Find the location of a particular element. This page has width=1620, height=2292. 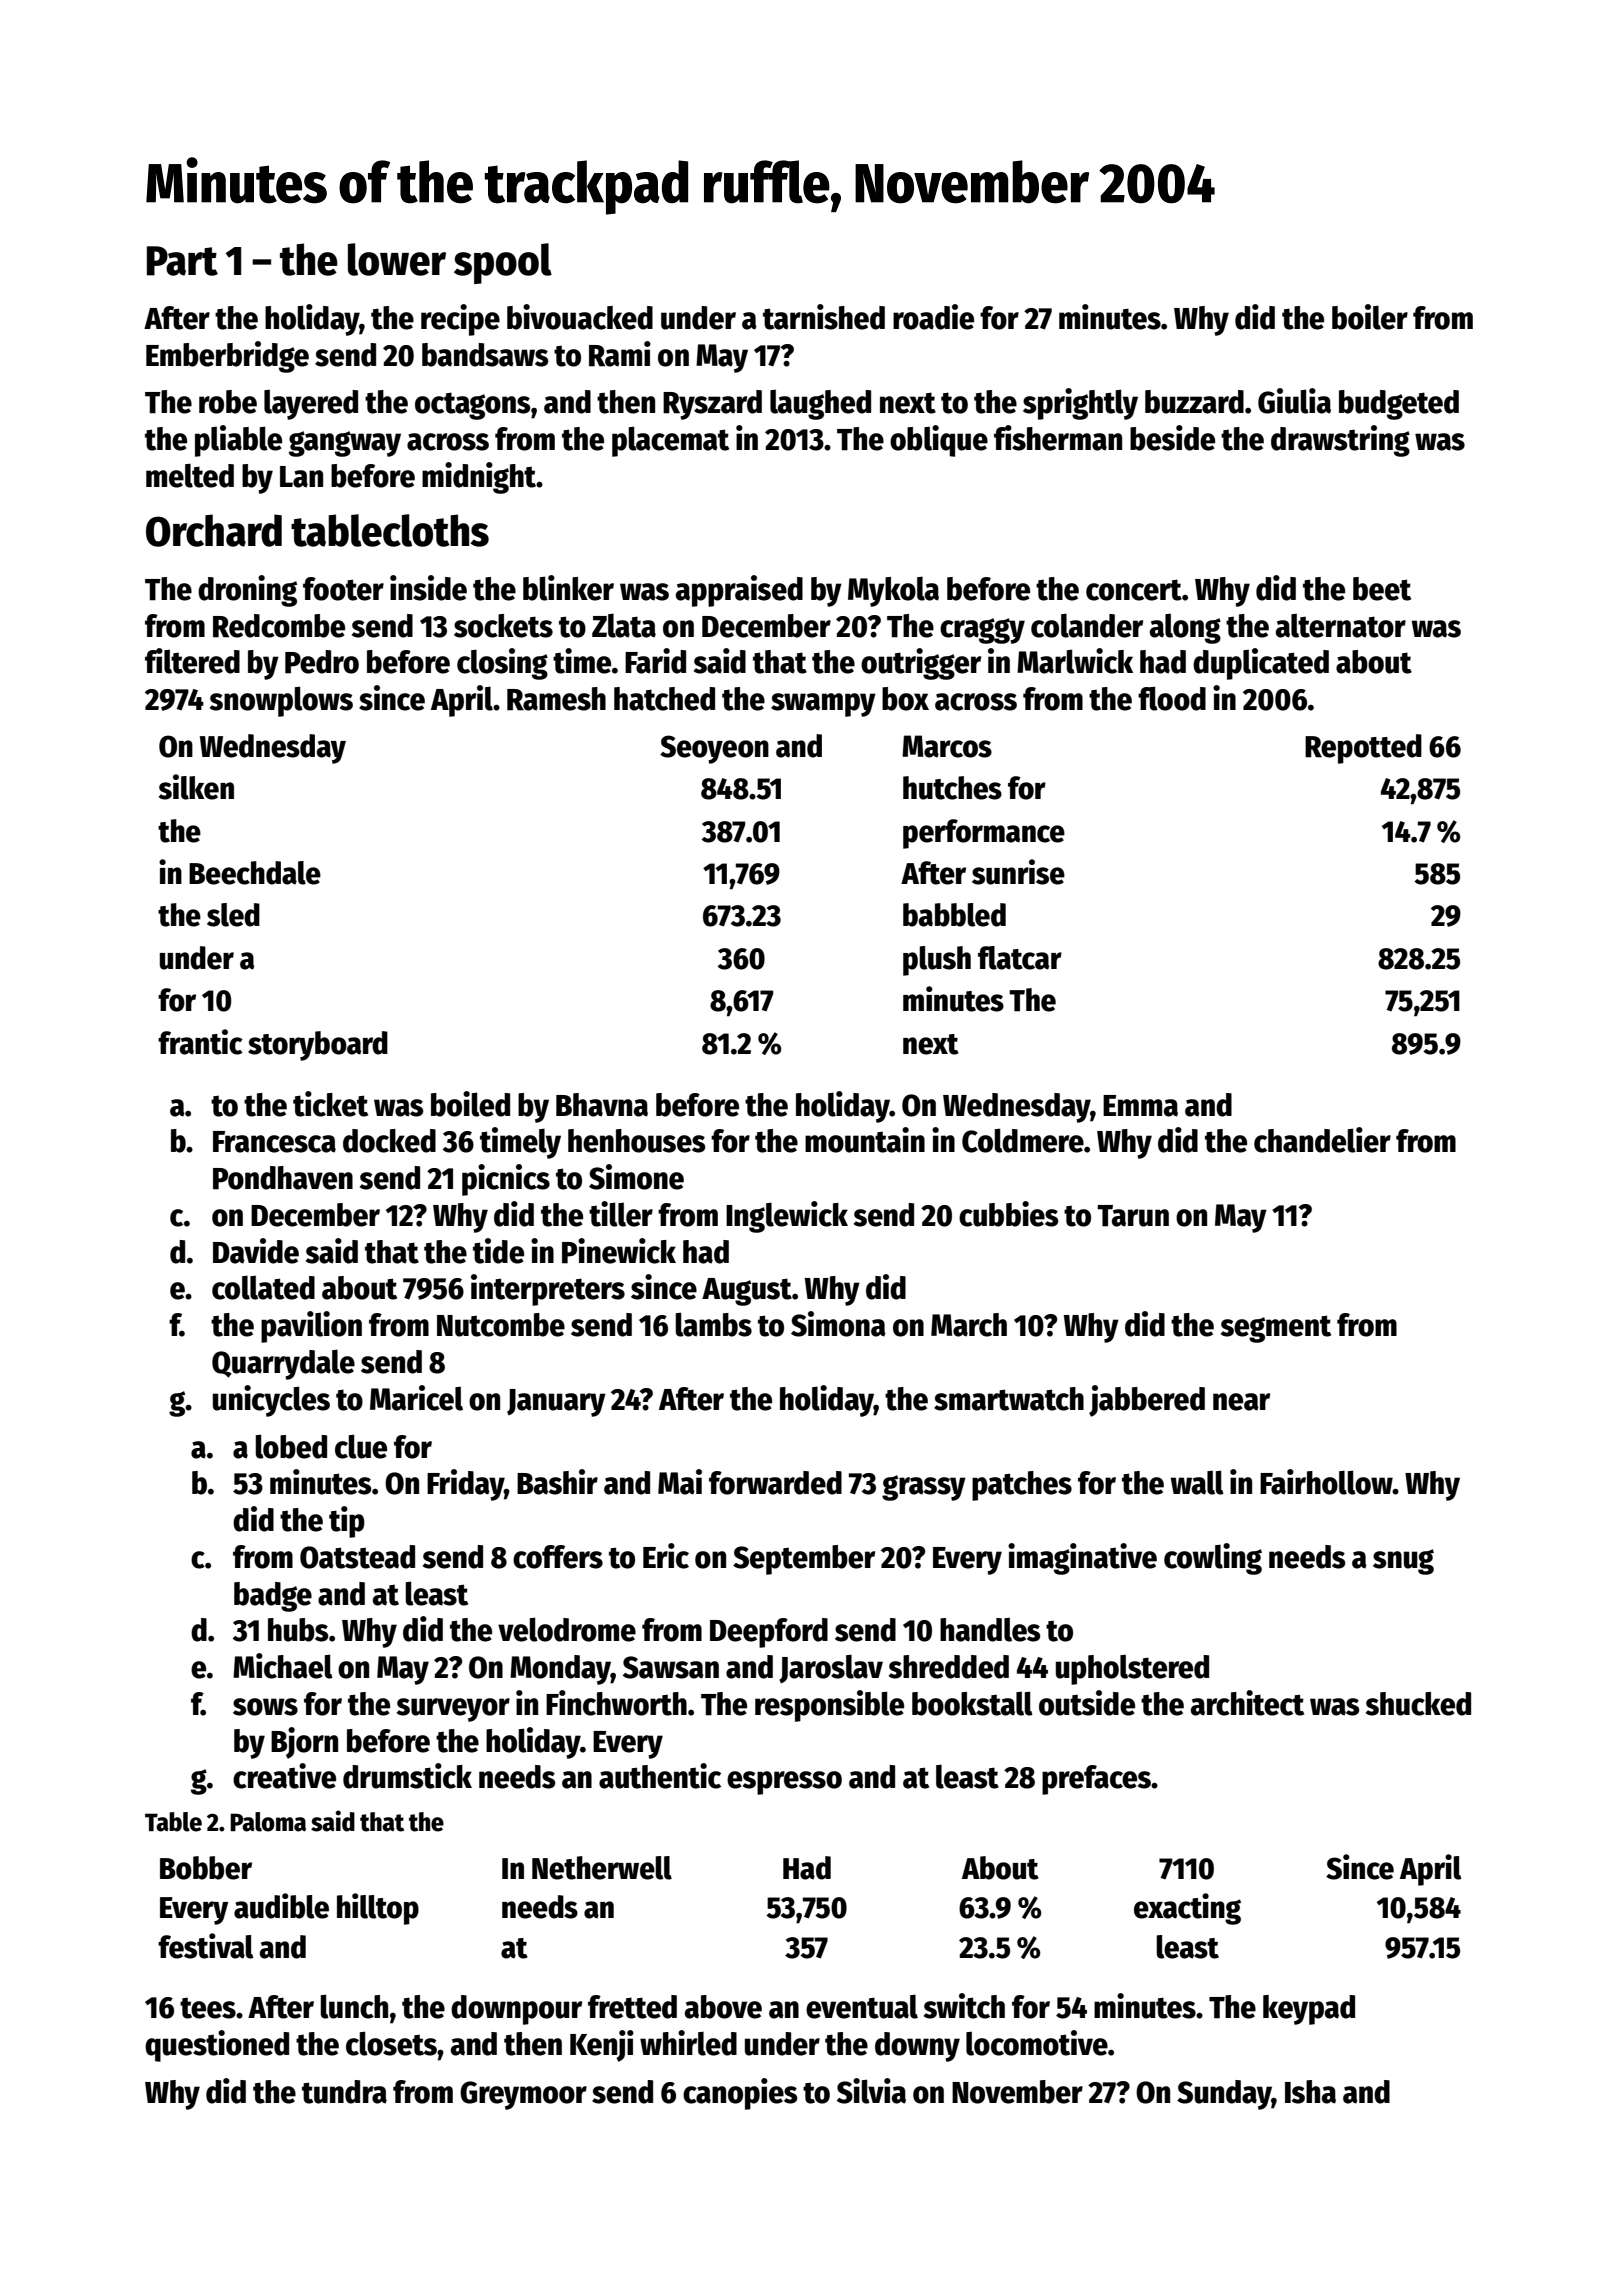

Emberbridge is located at coordinates (227, 357).
